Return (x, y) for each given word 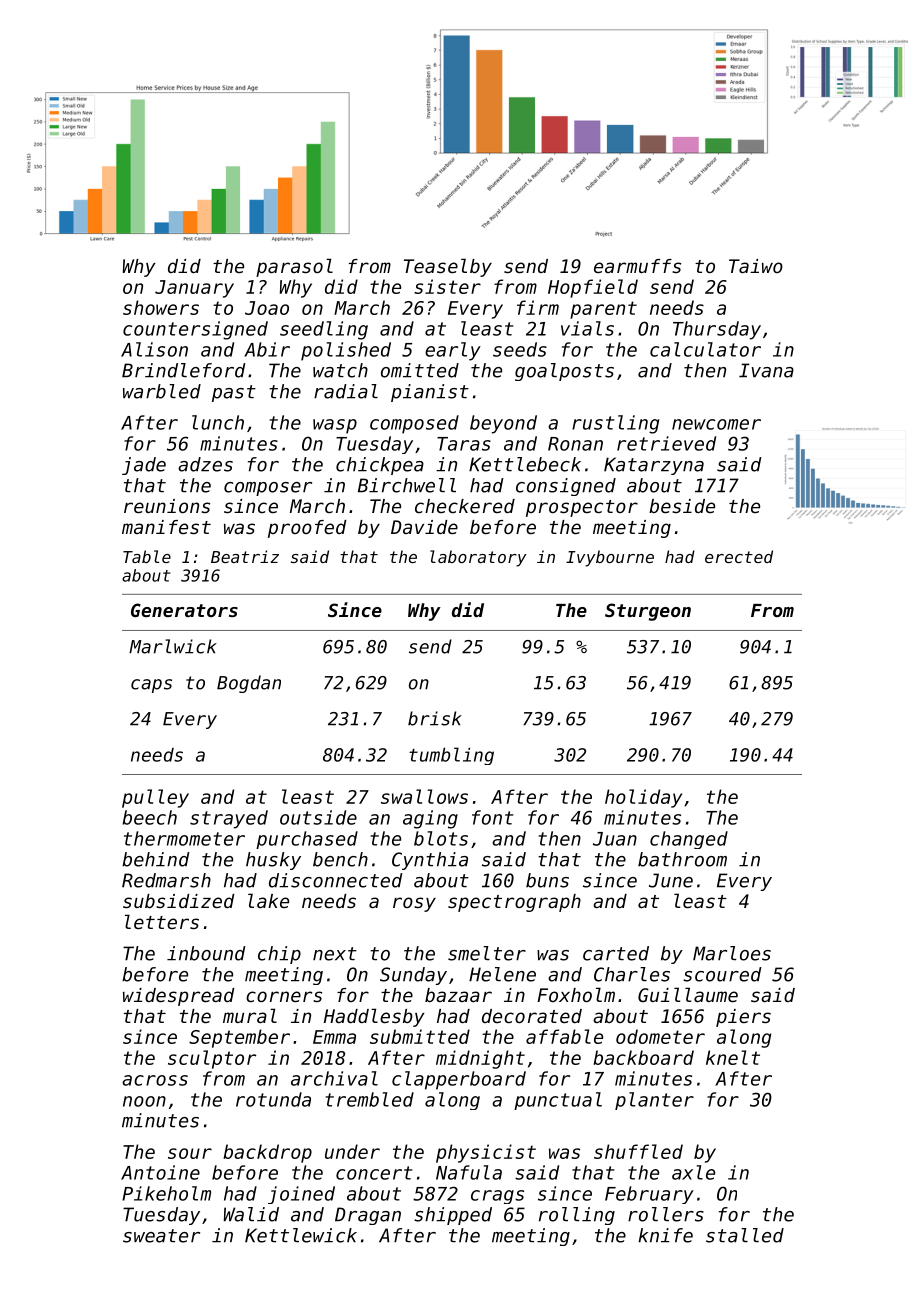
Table (147, 556)
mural (250, 1015)
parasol (294, 267)
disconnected (336, 880)
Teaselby (448, 267)
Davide (424, 527)
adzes (205, 464)
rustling (615, 424)
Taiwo (756, 266)
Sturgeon (648, 612)
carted (616, 953)
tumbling (451, 756)
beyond (503, 424)
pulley (155, 798)
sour (190, 1153)
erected (739, 556)
